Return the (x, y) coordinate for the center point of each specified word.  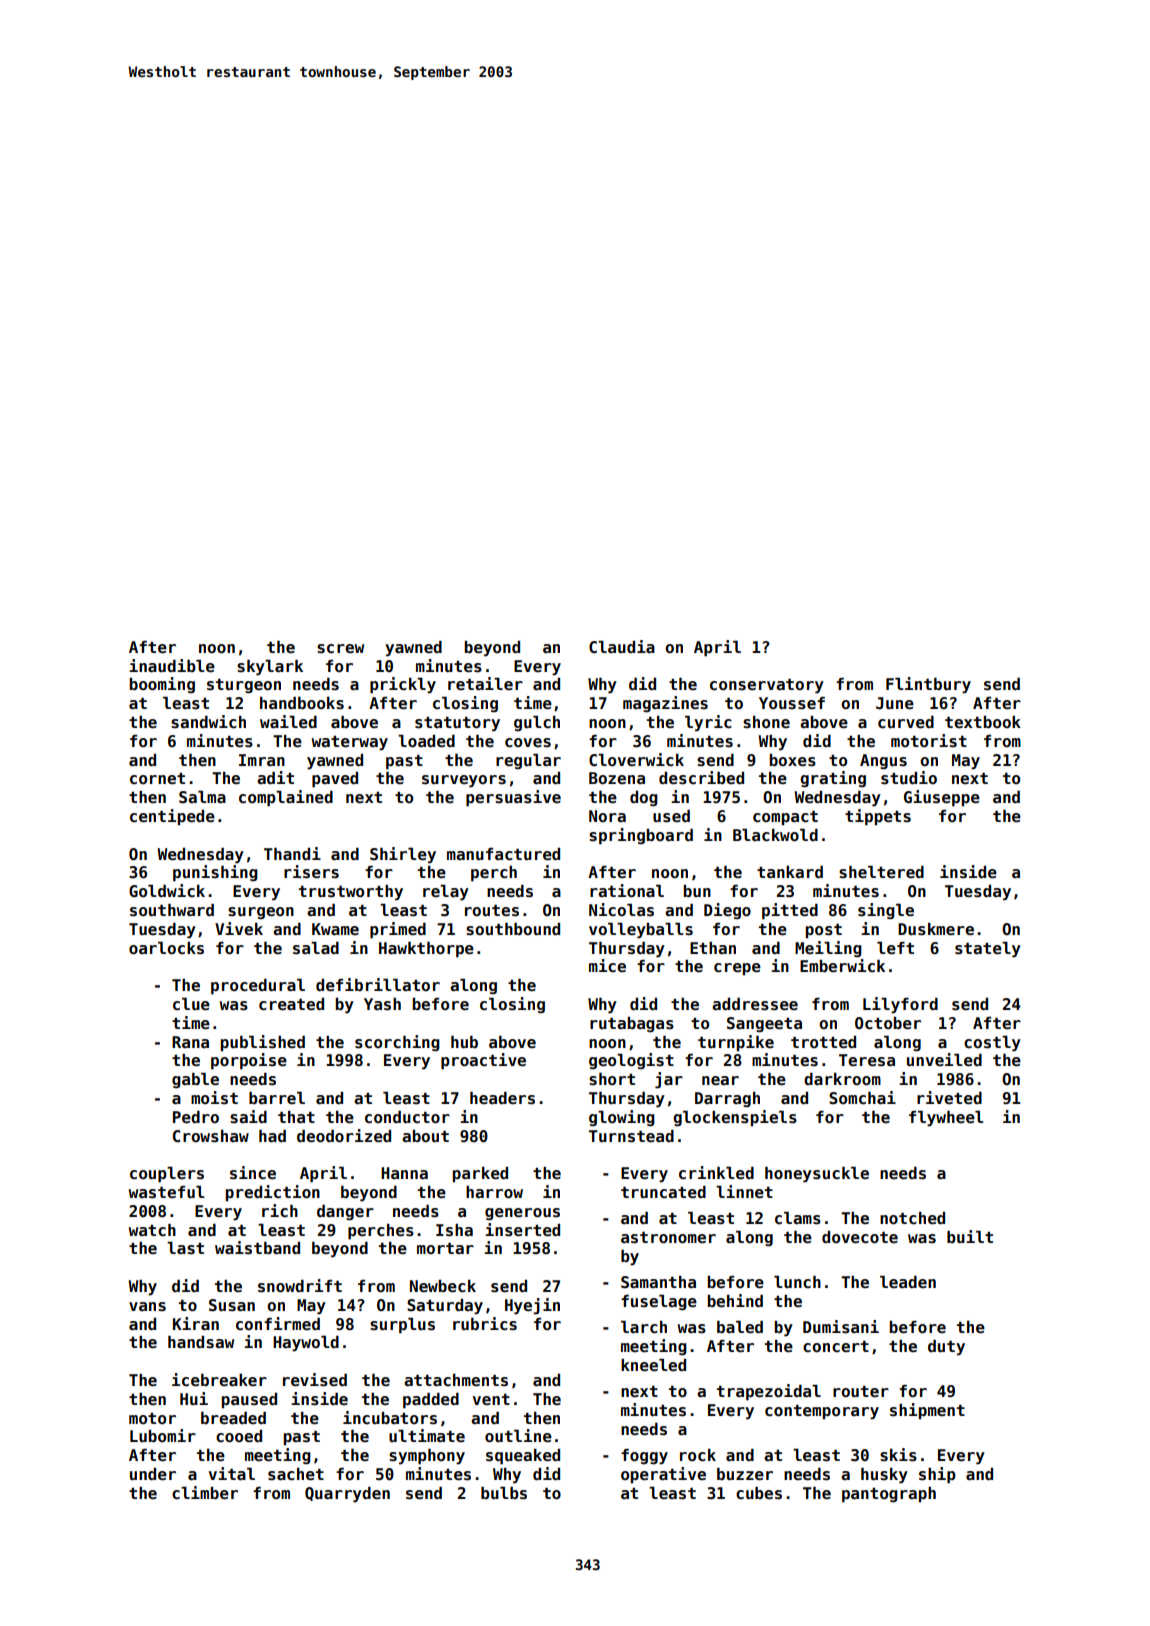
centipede (172, 817)
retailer (485, 683)
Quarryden (347, 1495)
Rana (190, 1042)
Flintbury (928, 685)
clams (798, 1218)
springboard (641, 836)
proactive (483, 1061)
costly (992, 1044)
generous (522, 1214)
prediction (272, 1193)
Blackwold (775, 835)
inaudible (172, 666)
